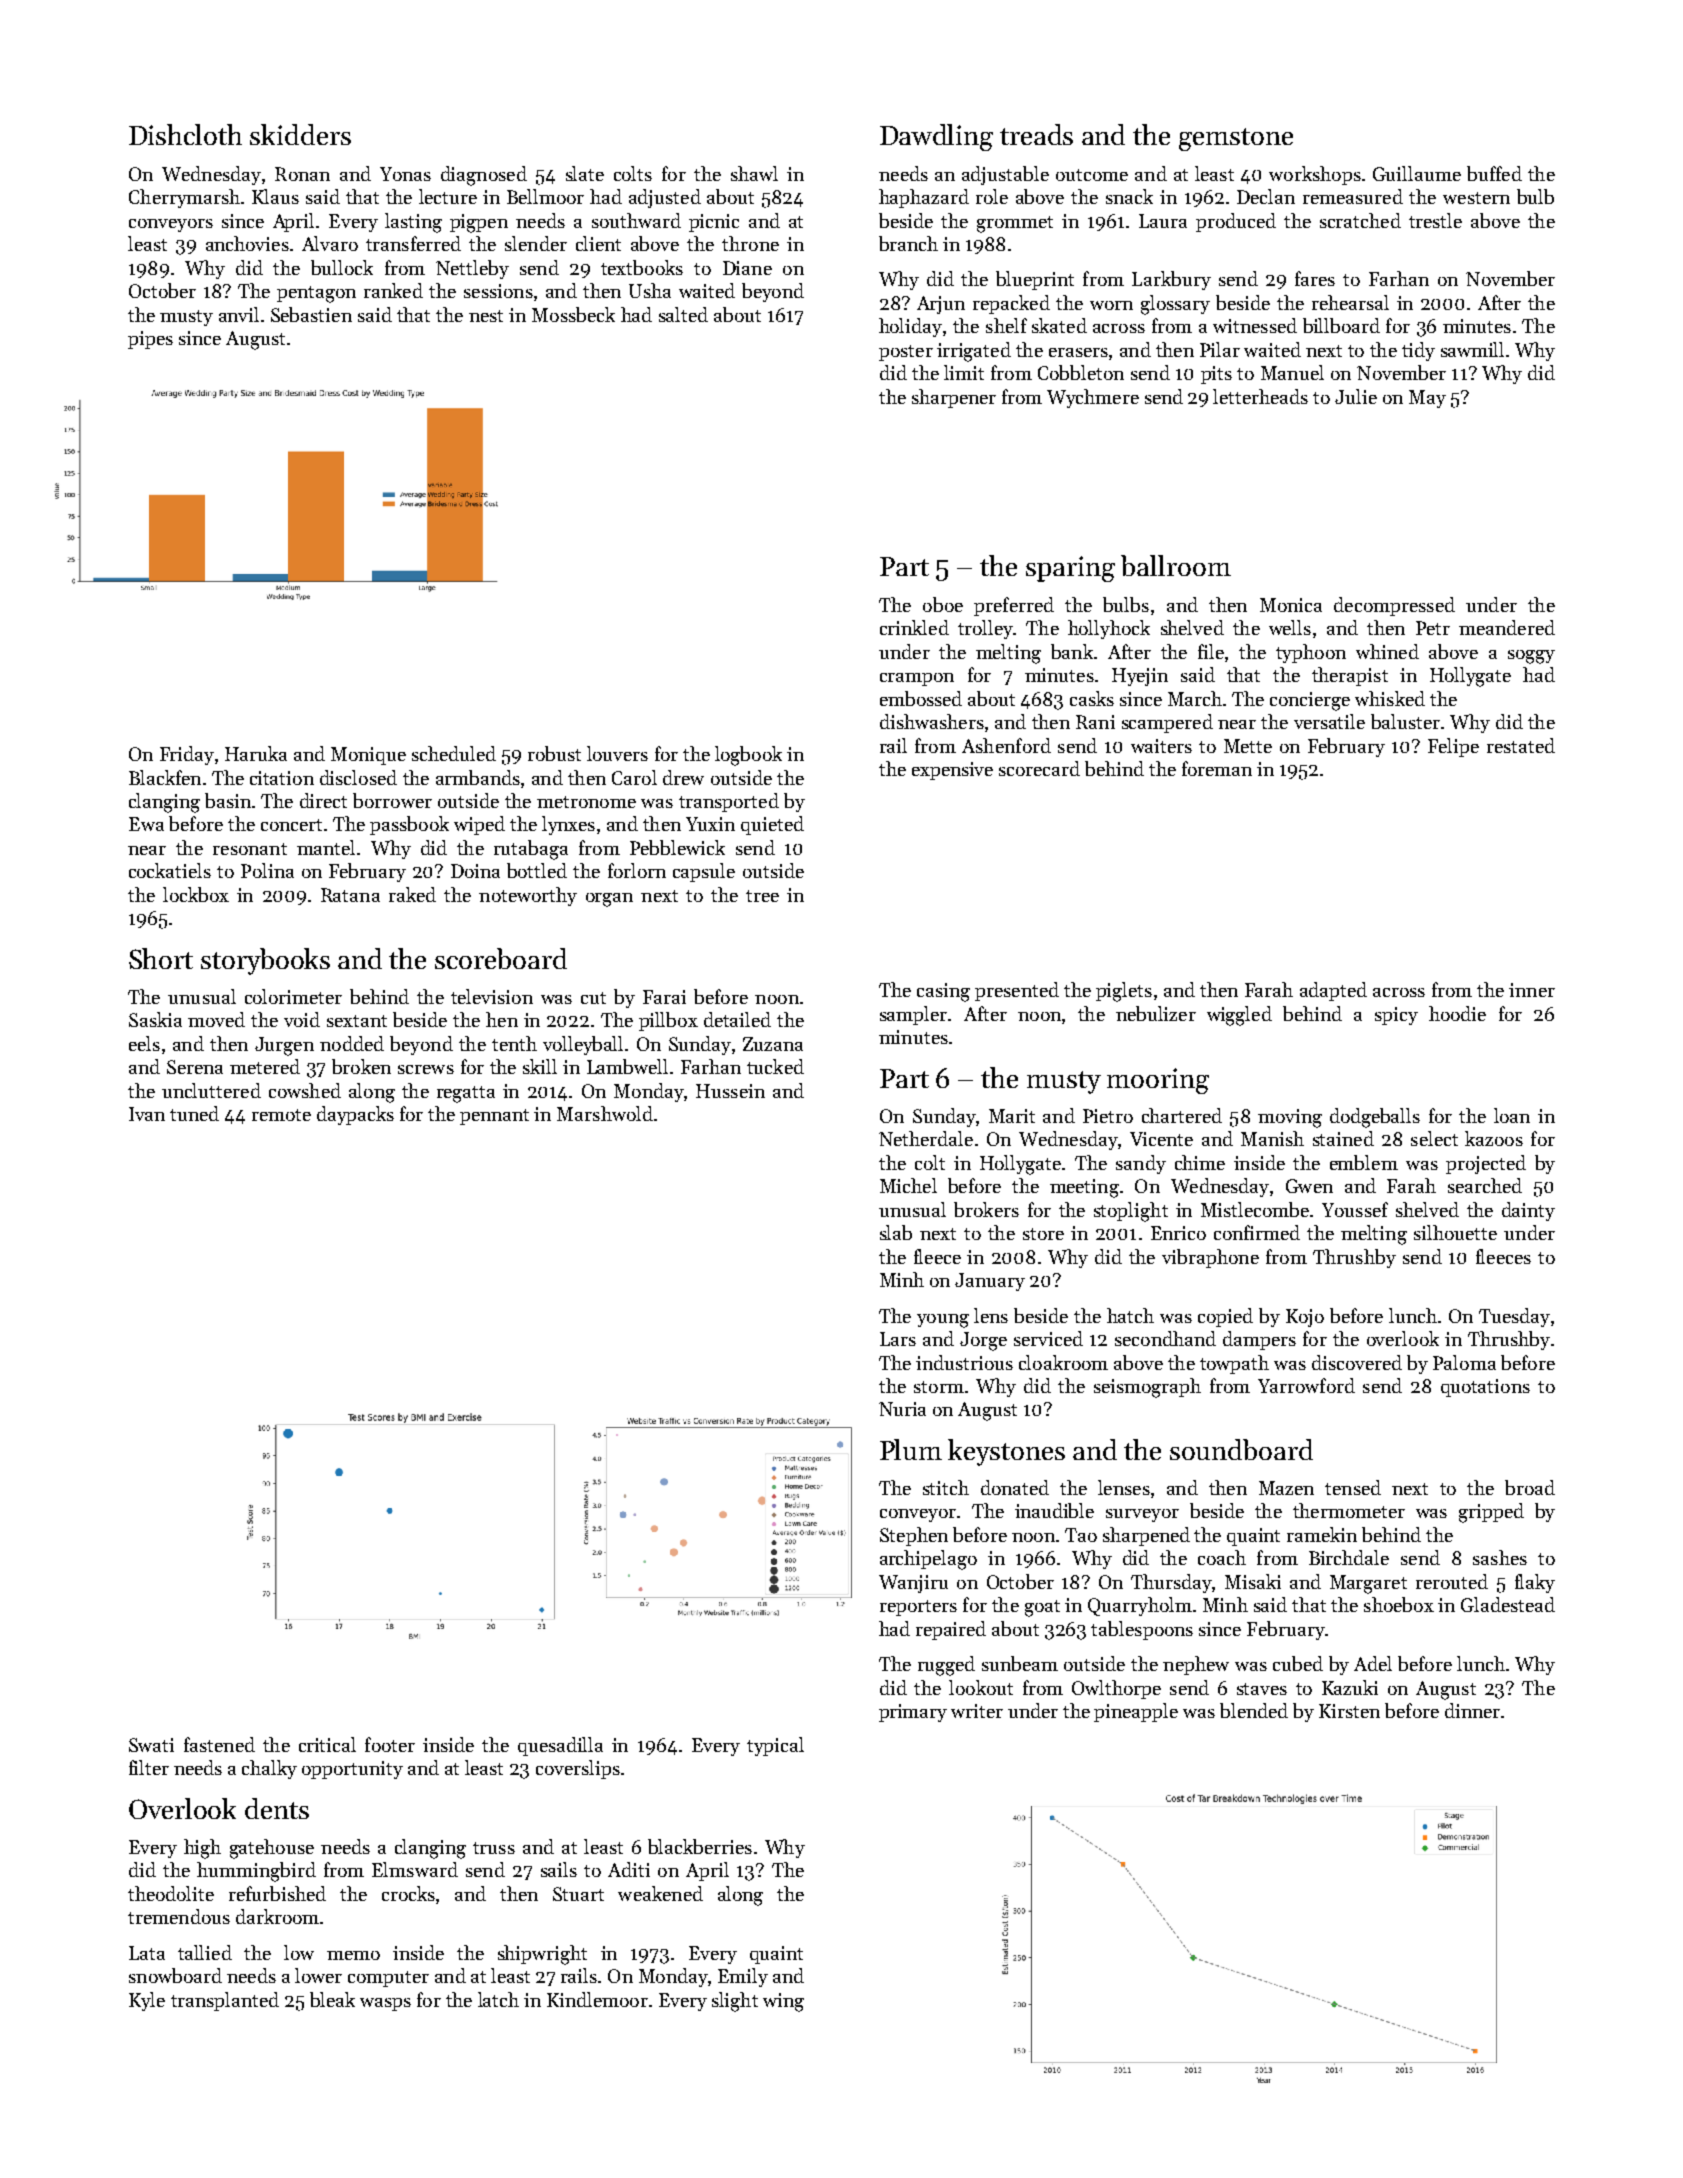 This document has height=2178, width=1683. I want to click on Gladestead, so click(1508, 1604).
